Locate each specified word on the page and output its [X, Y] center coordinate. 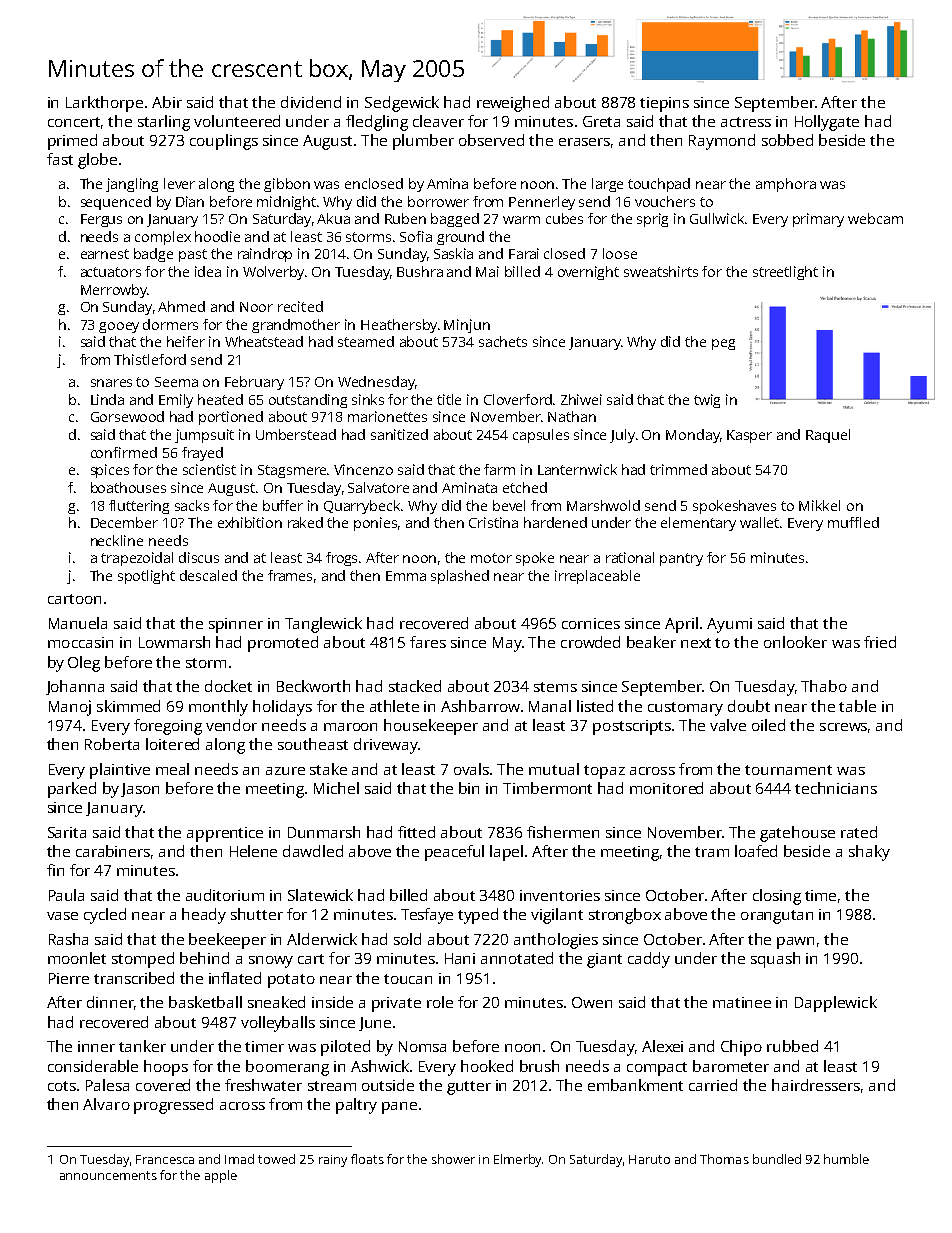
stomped [143, 960]
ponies [375, 524]
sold [407, 939]
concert [74, 122]
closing [777, 897]
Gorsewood [127, 416]
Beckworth [313, 686]
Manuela [78, 623]
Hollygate [827, 123]
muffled [853, 522]
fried [880, 642]
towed [276, 1159]
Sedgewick [402, 104]
